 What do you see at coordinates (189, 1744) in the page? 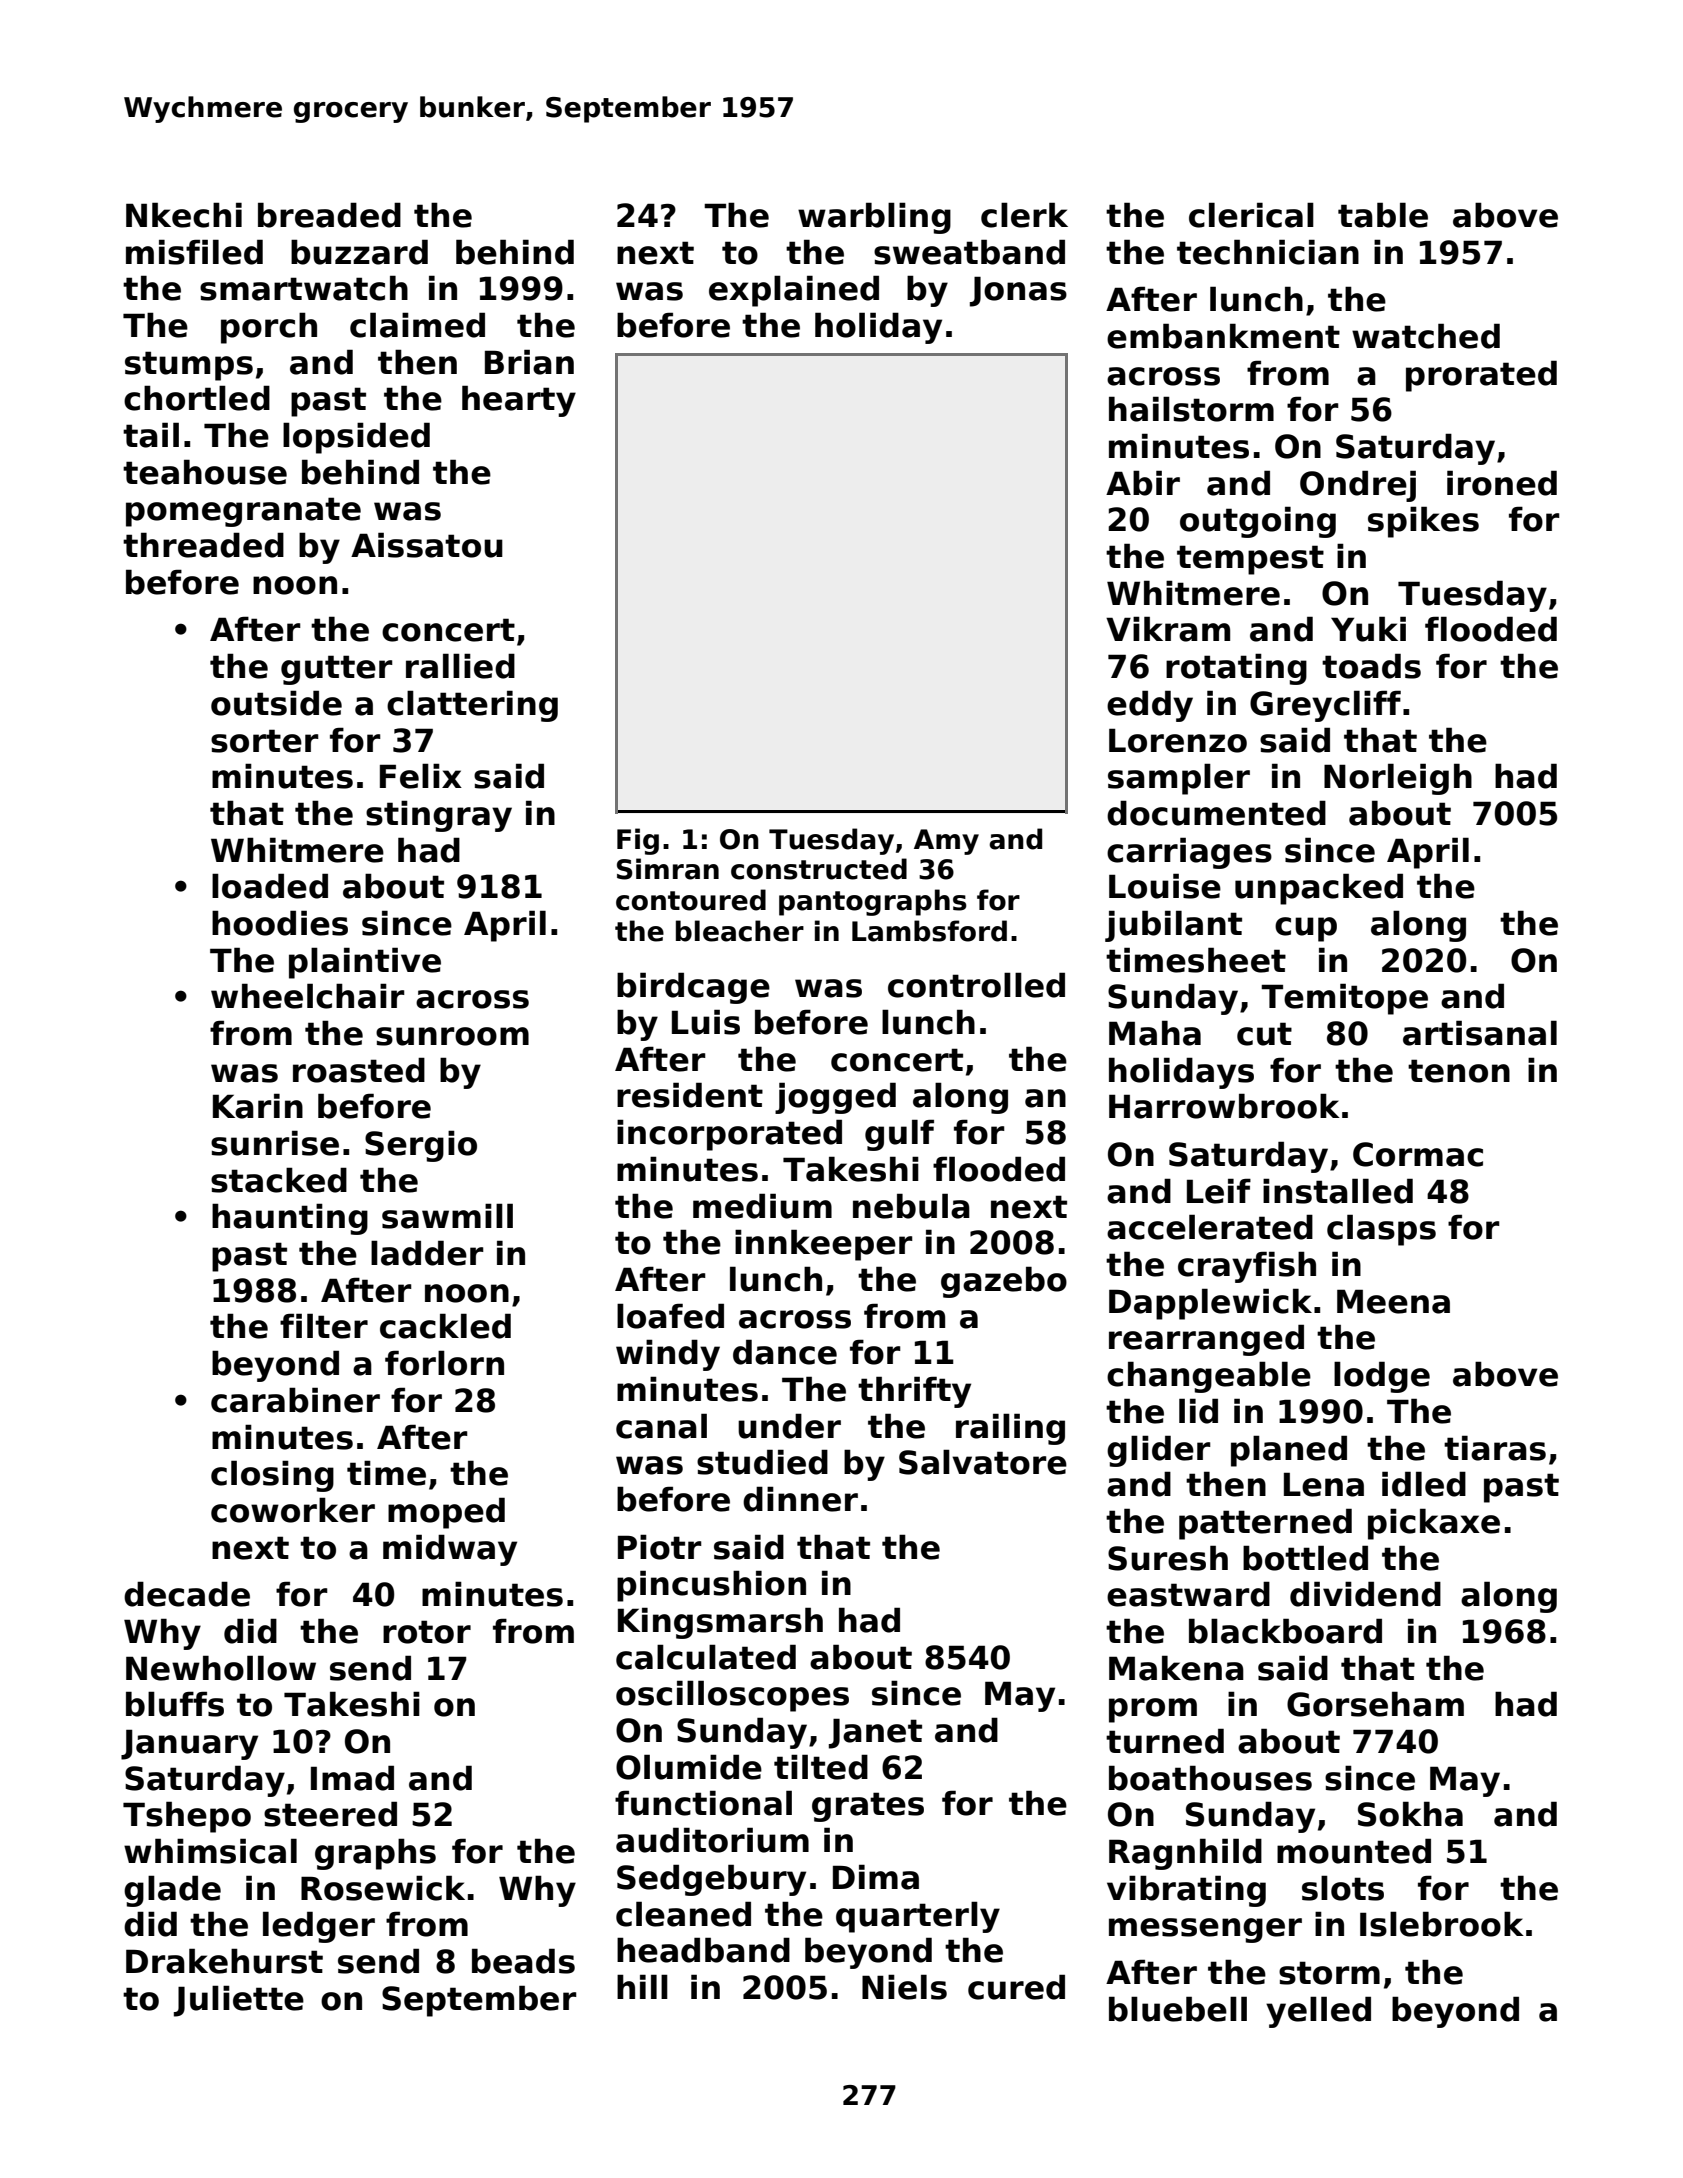
I see `January` at bounding box center [189, 1744].
